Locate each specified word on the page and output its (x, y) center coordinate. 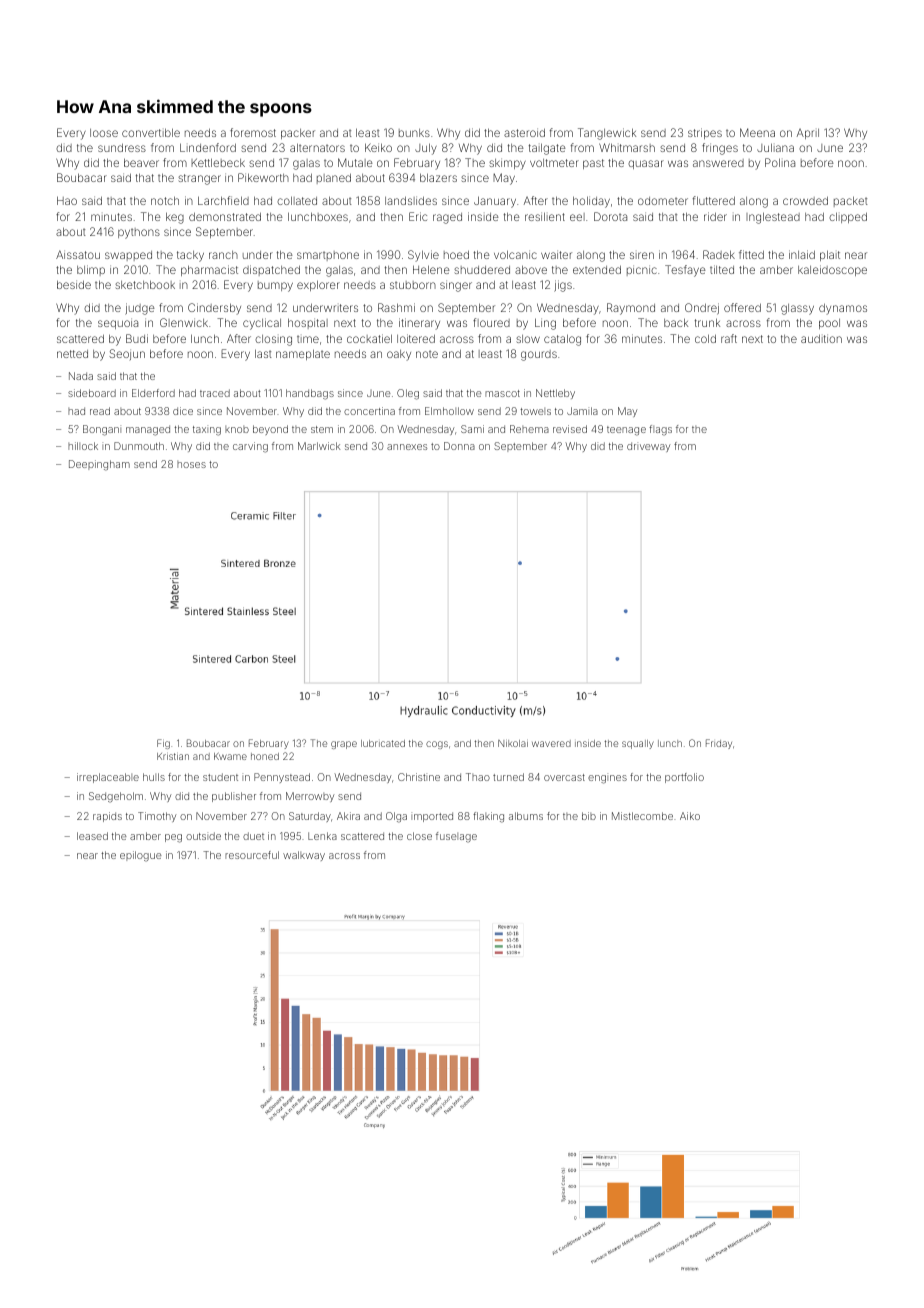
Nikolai (513, 743)
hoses (191, 464)
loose (104, 133)
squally (638, 744)
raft (729, 338)
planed (334, 179)
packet (851, 201)
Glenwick (184, 322)
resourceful (252, 855)
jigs (563, 286)
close (419, 836)
